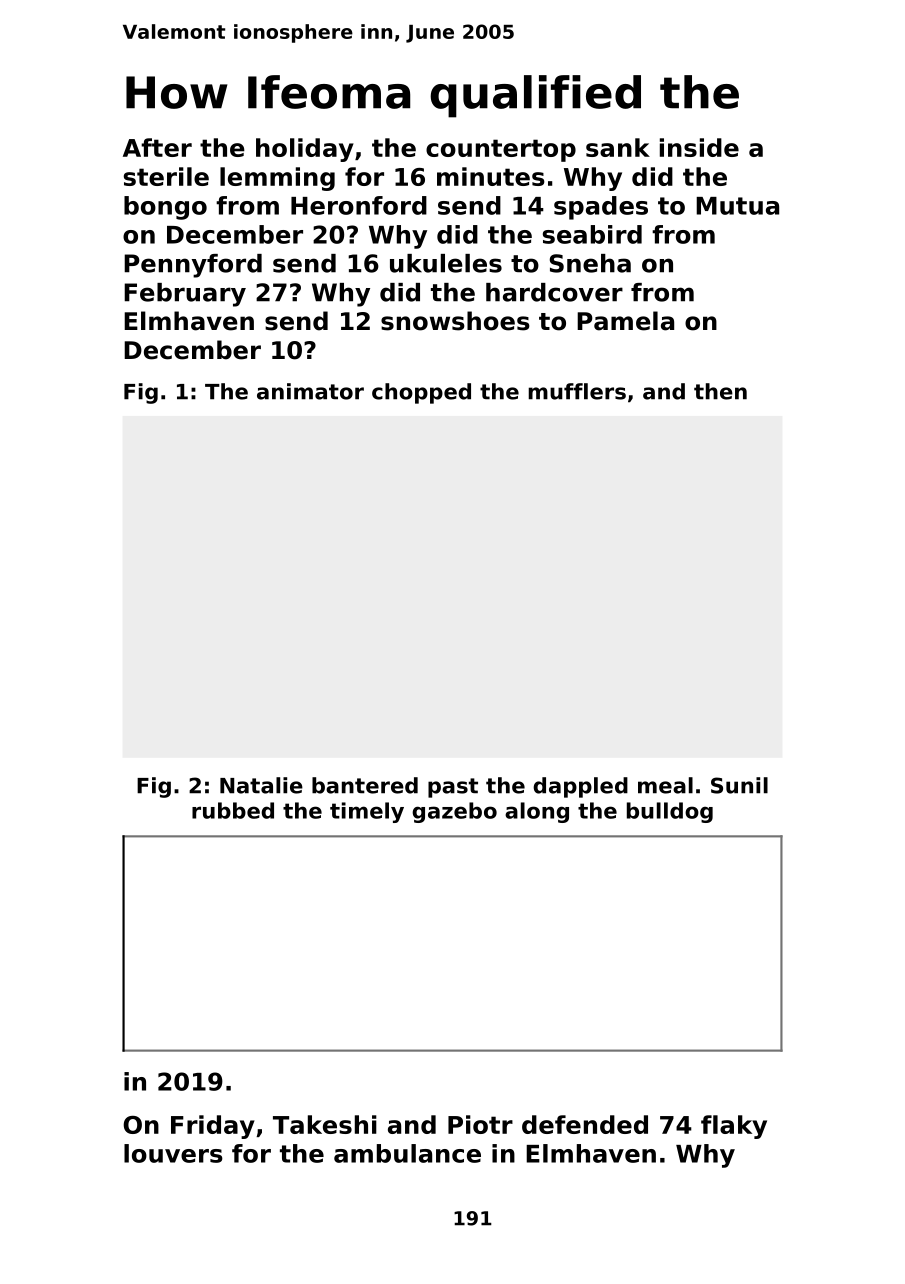  What do you see at coordinates (501, 150) in the image?
I see `countertop` at bounding box center [501, 150].
